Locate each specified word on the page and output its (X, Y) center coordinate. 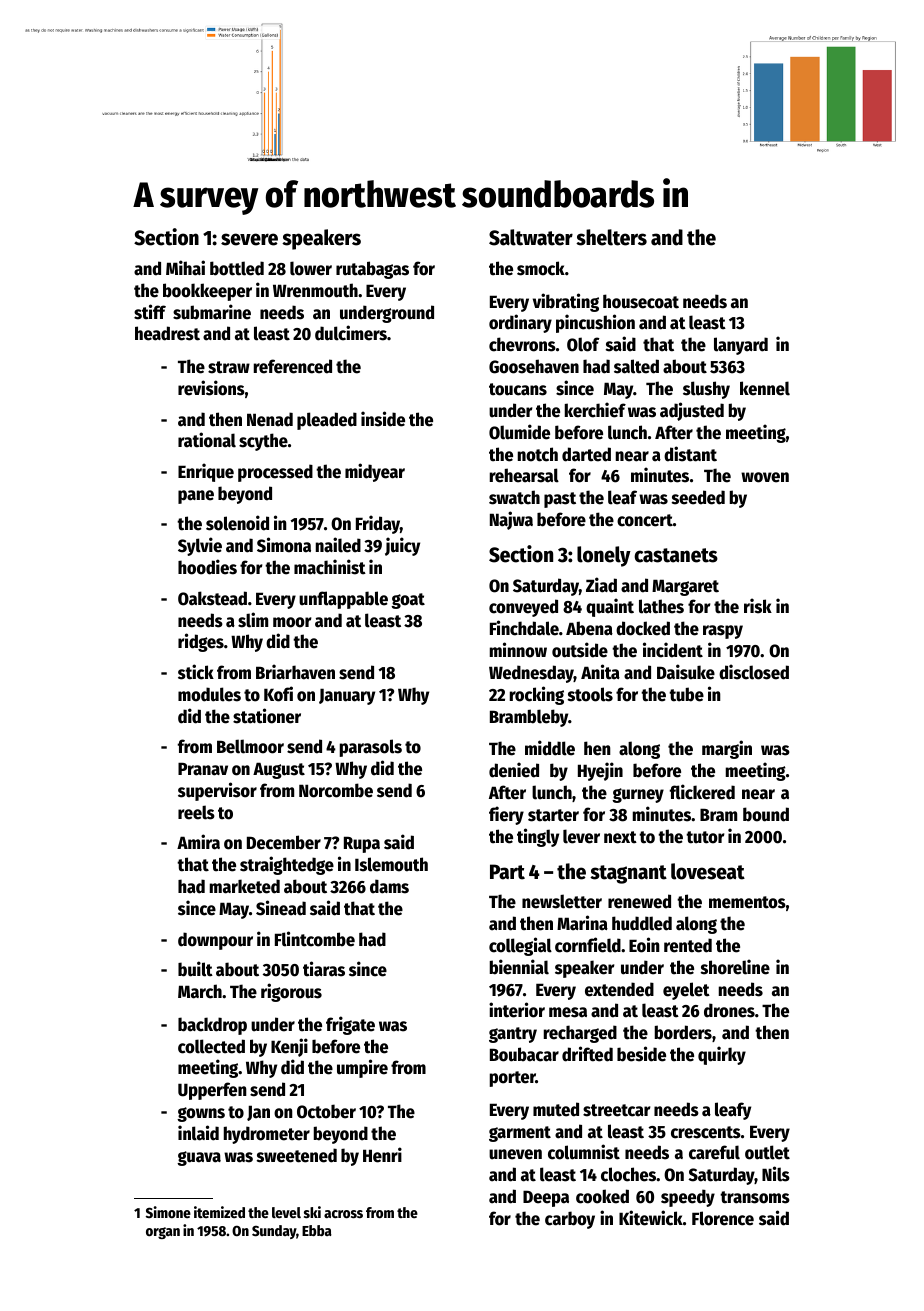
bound (766, 814)
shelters (611, 237)
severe (249, 239)
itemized (219, 1212)
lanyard (741, 346)
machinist (330, 567)
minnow (518, 650)
